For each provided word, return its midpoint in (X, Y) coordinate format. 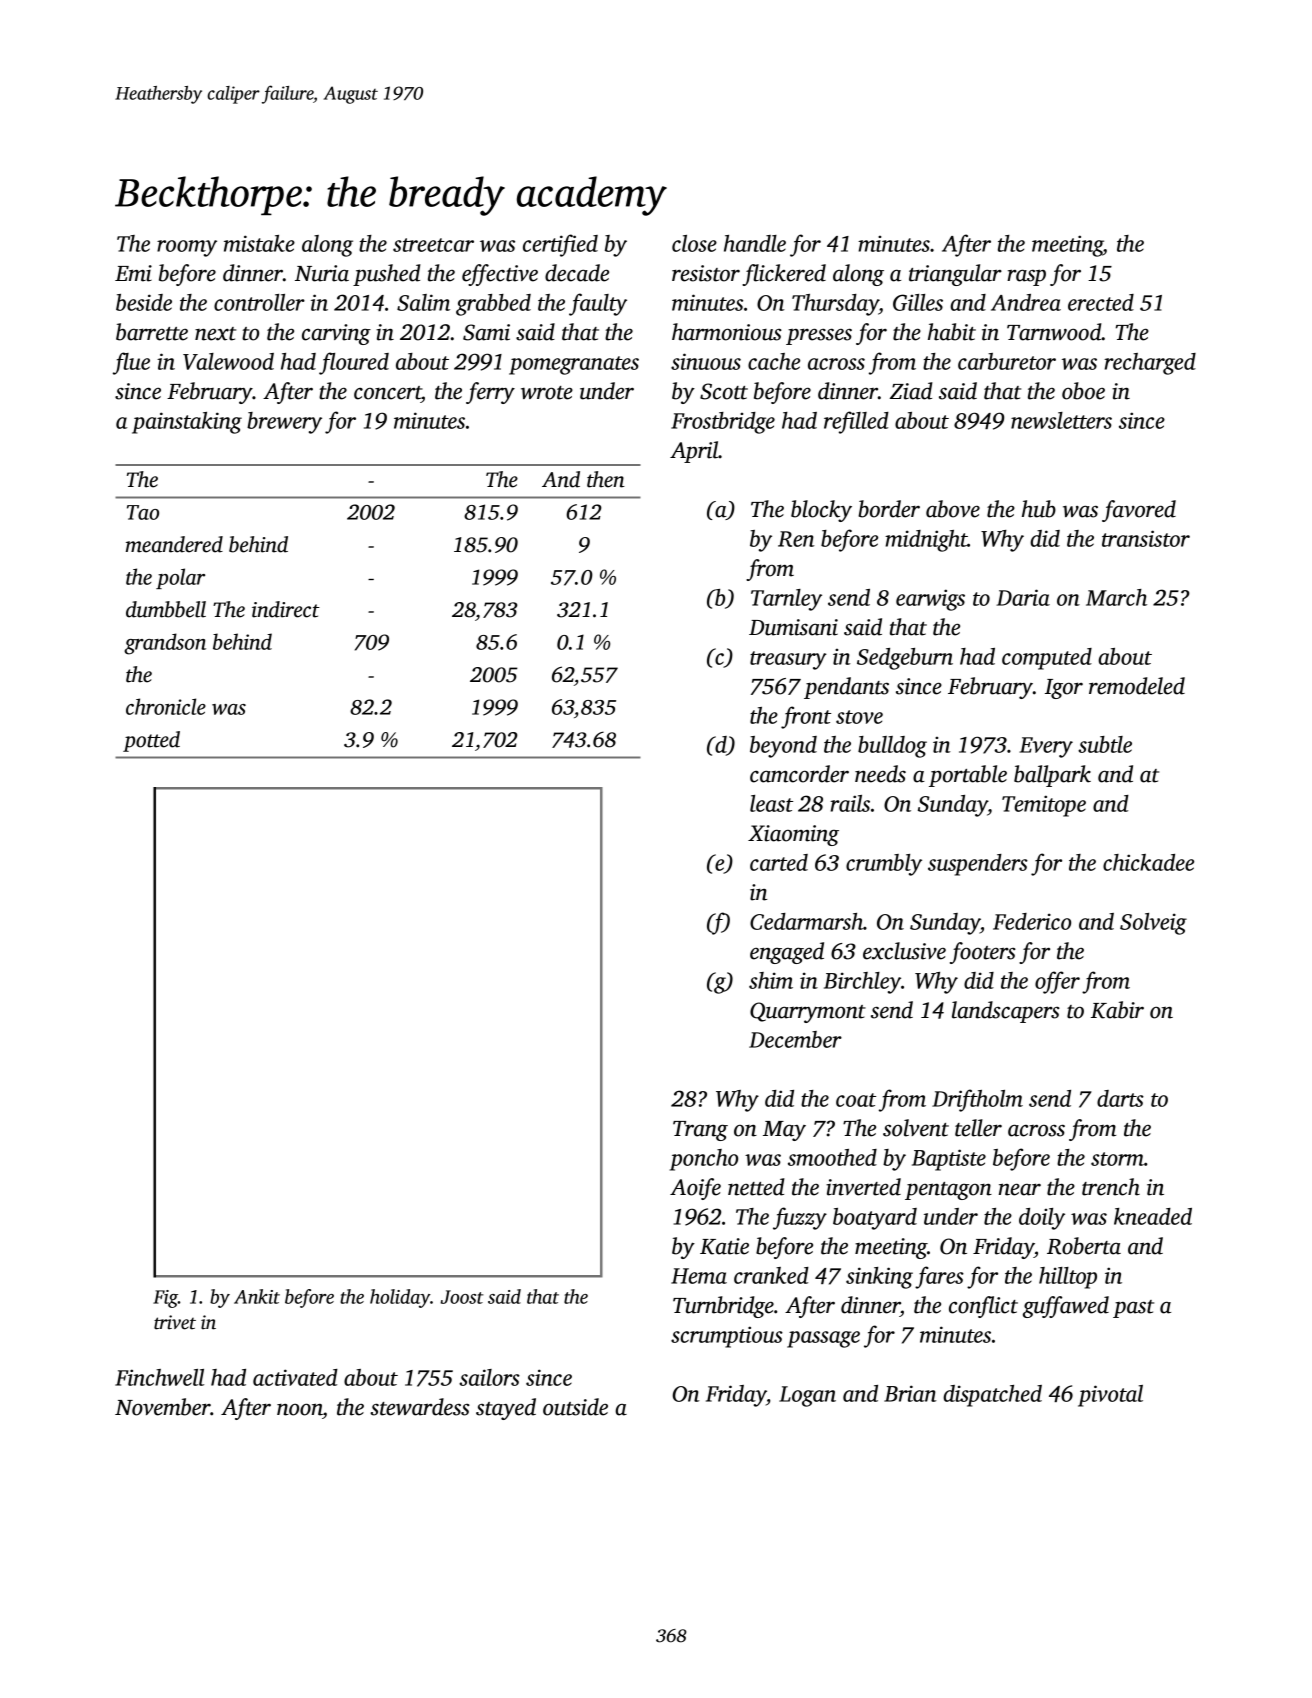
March (1116, 597)
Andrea (1026, 302)
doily (1042, 1219)
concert (387, 393)
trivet (175, 1322)
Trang (700, 1131)
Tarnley (786, 600)
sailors (489, 1377)
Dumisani (793, 627)
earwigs (930, 600)
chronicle (166, 706)
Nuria (322, 273)
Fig (165, 1299)
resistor (706, 273)
